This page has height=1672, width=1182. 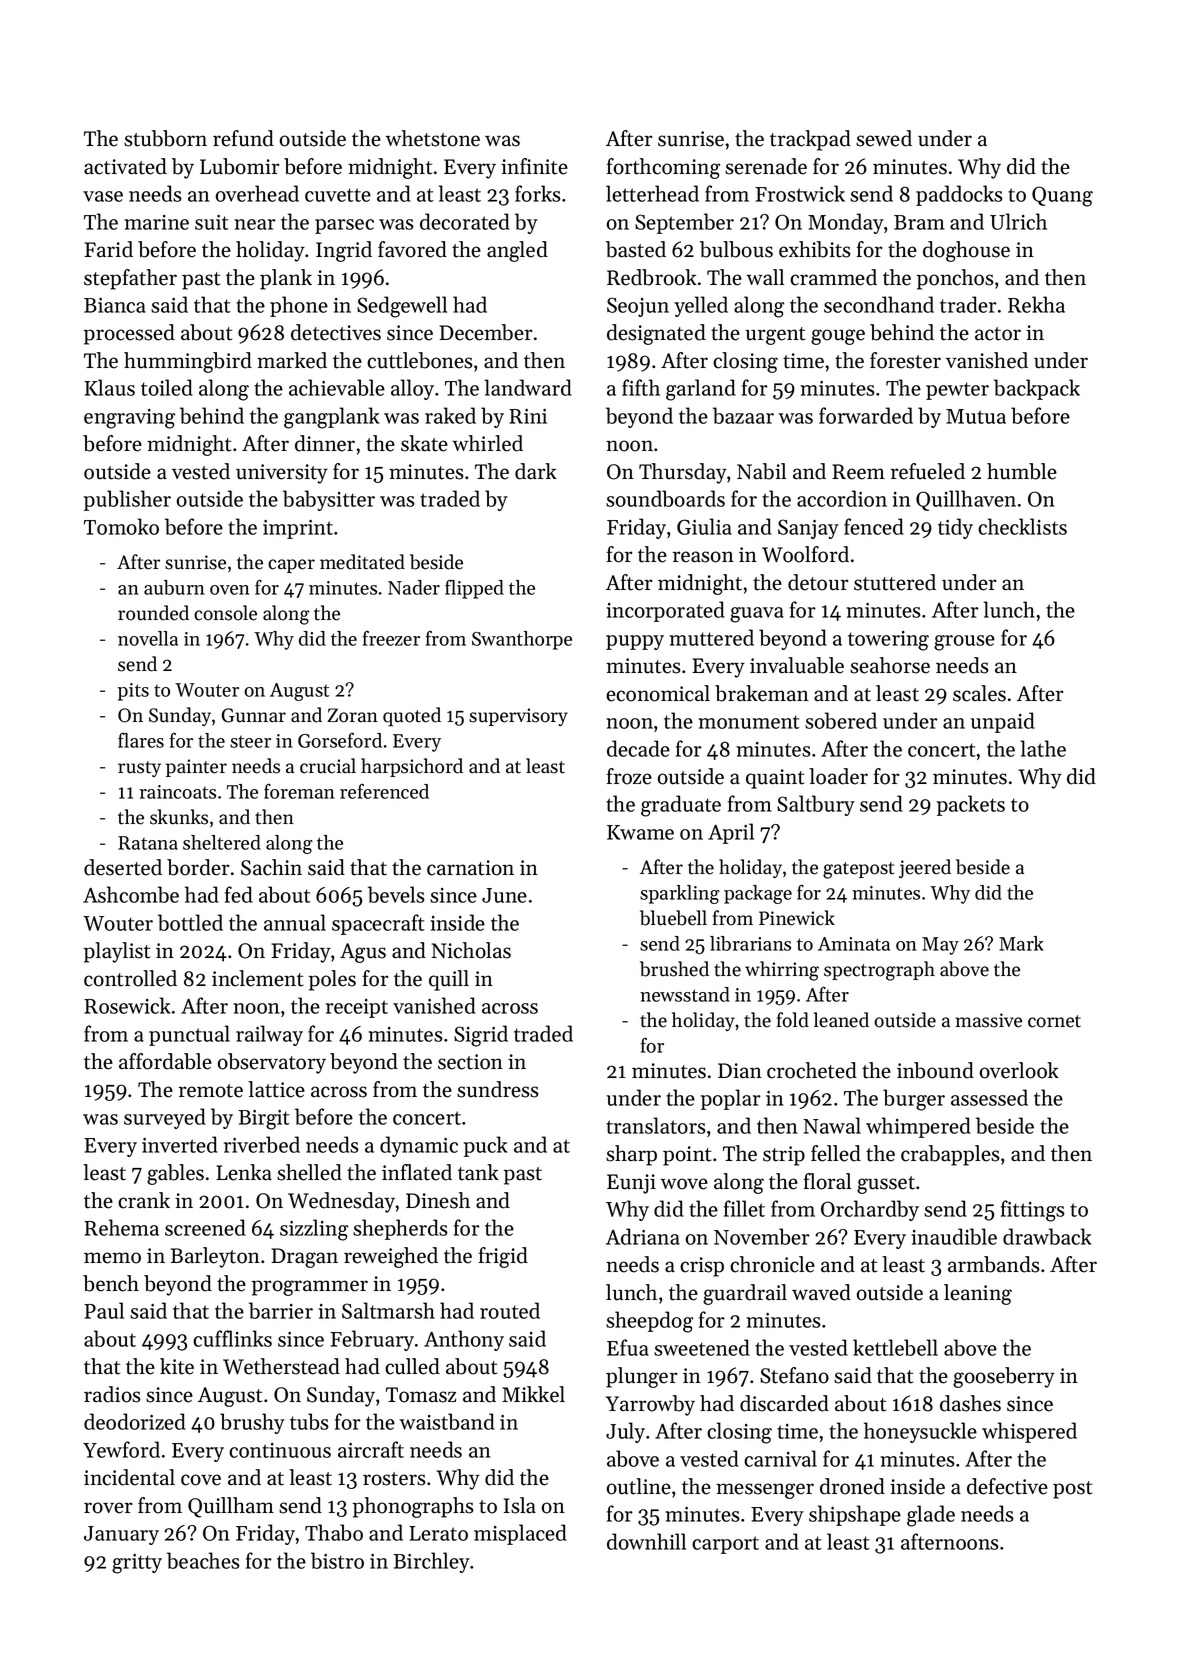 I want to click on supervisory, so click(x=518, y=717).
